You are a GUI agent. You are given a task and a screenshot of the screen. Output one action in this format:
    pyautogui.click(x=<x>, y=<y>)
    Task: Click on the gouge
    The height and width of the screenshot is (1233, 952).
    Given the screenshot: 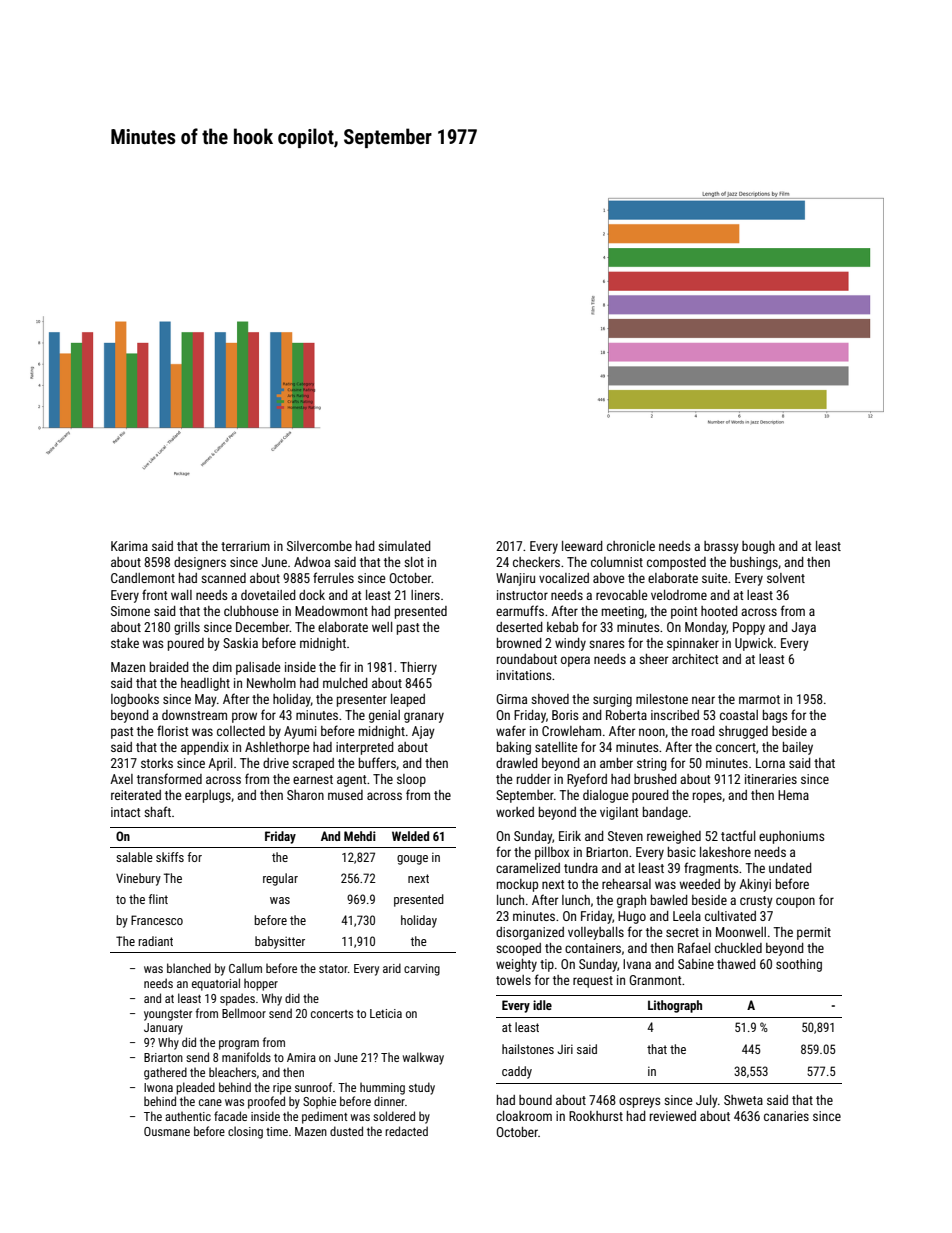 What is the action you would take?
    pyautogui.click(x=412, y=860)
